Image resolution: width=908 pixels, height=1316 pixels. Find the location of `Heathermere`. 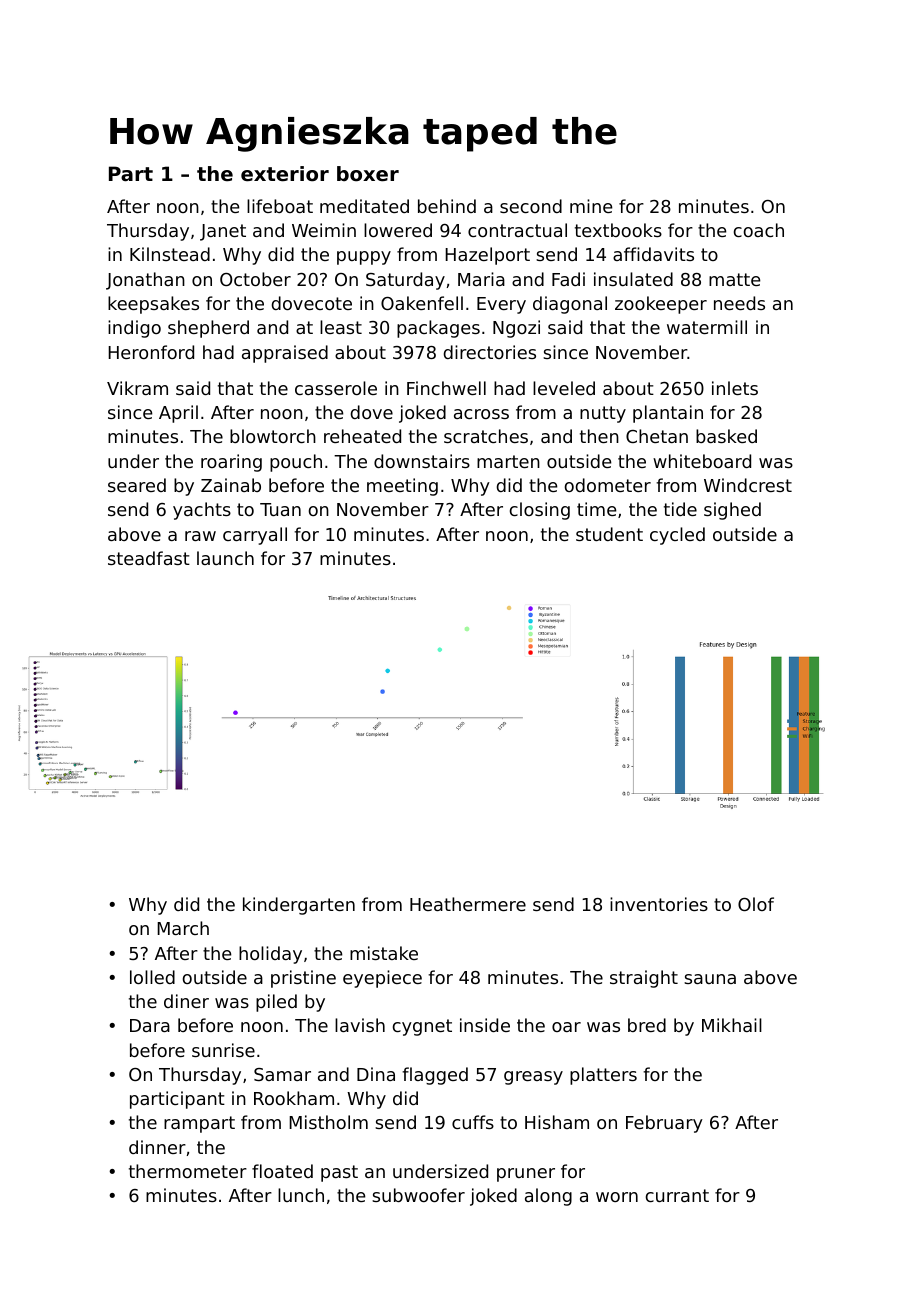

Heathermere is located at coordinates (468, 904).
